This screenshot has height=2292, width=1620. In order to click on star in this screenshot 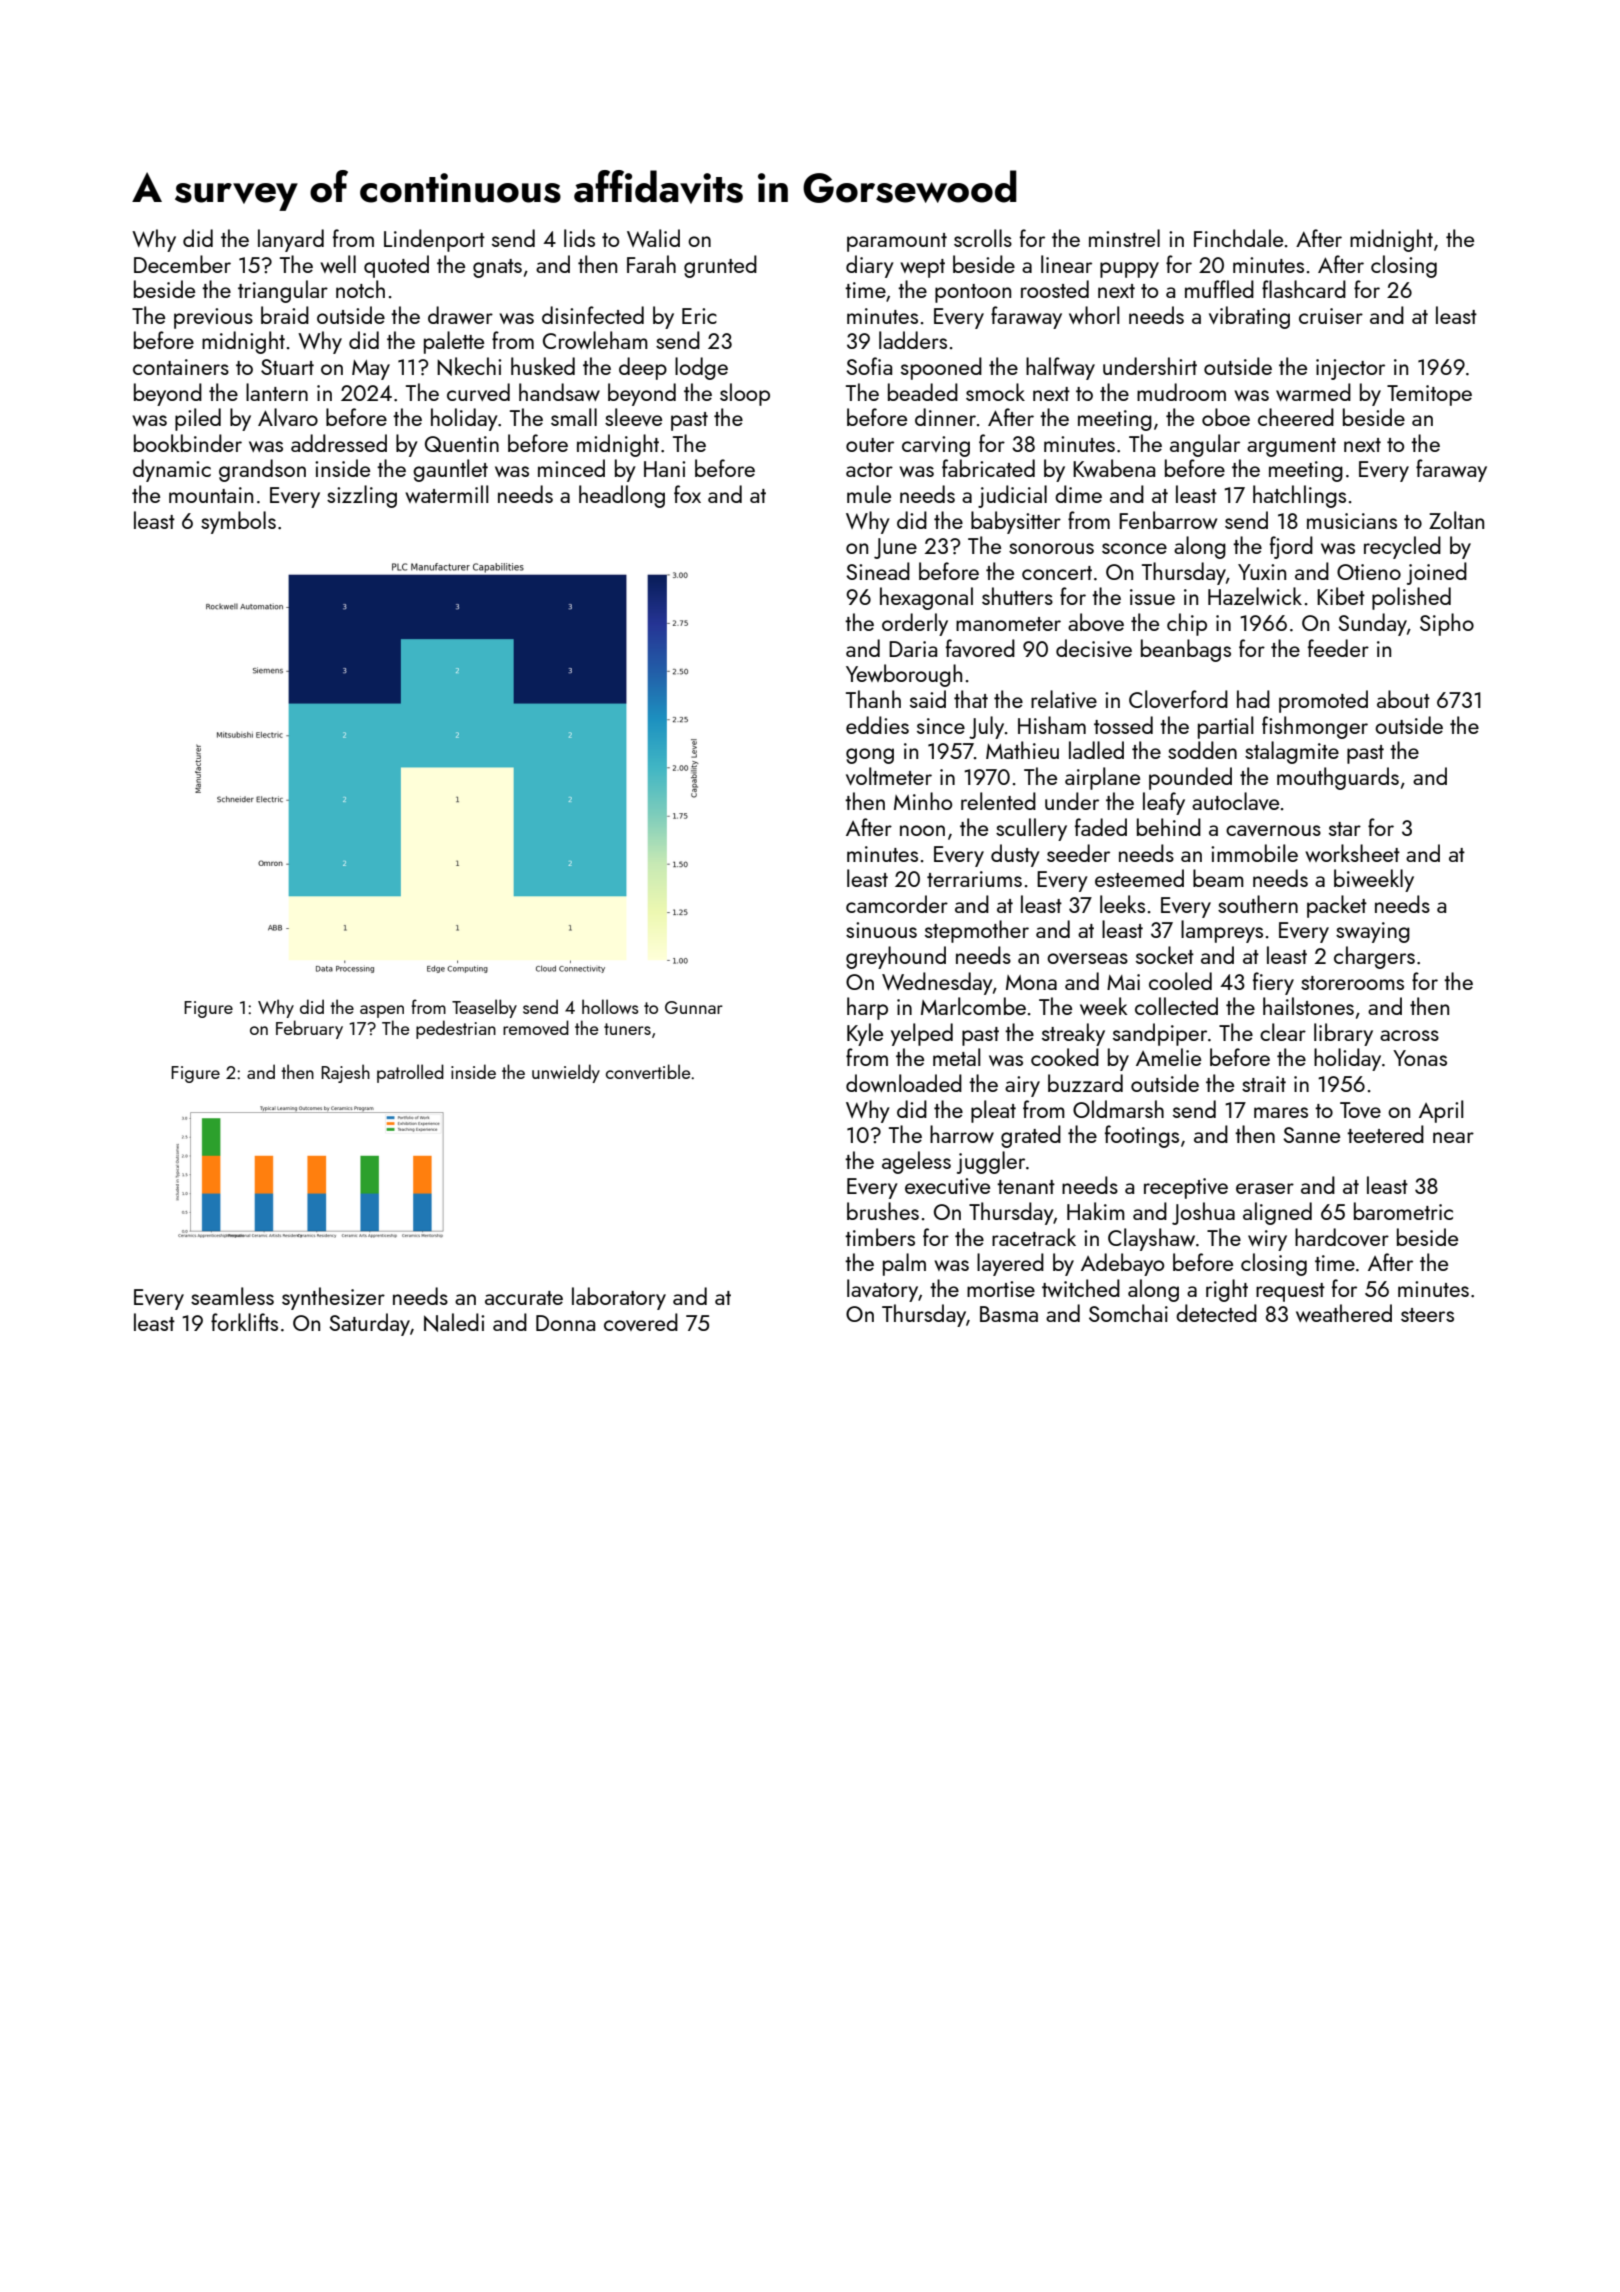, I will do `click(1345, 829)`.
